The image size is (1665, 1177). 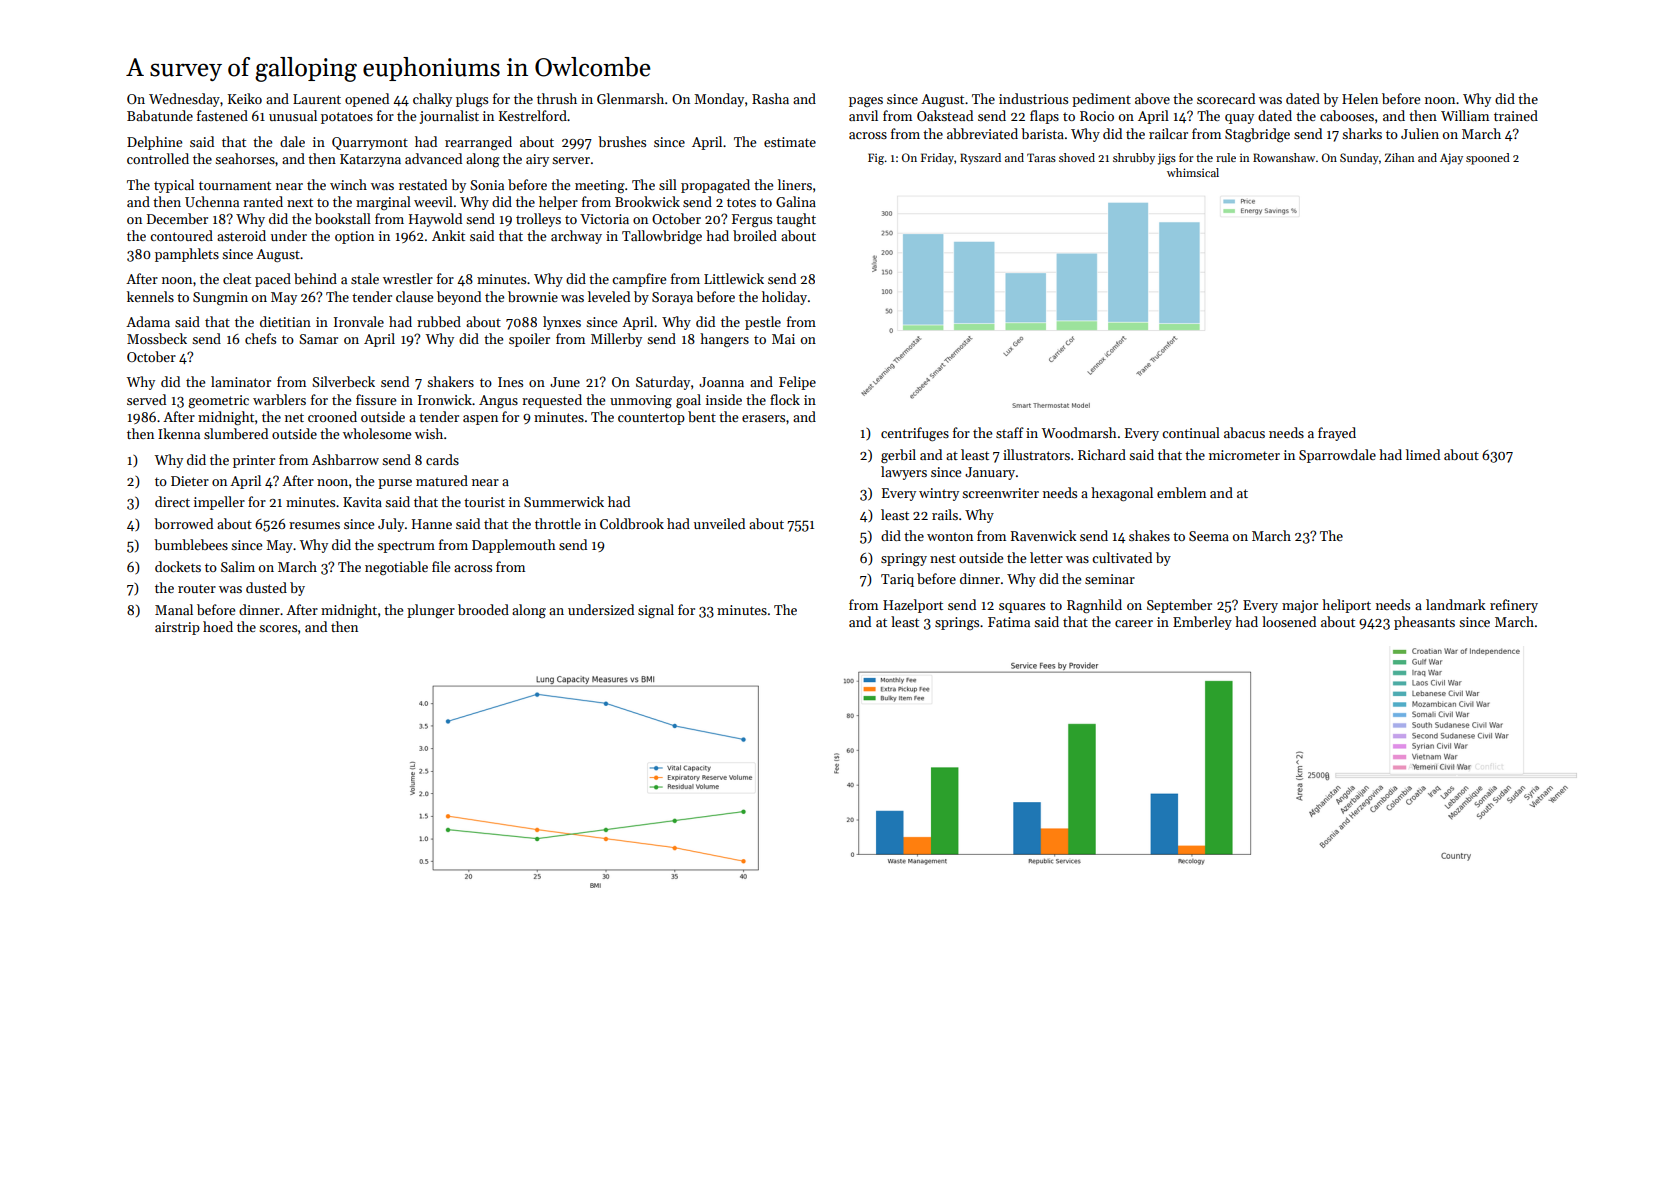 What do you see at coordinates (616, 340) in the image?
I see `Millerby` at bounding box center [616, 340].
